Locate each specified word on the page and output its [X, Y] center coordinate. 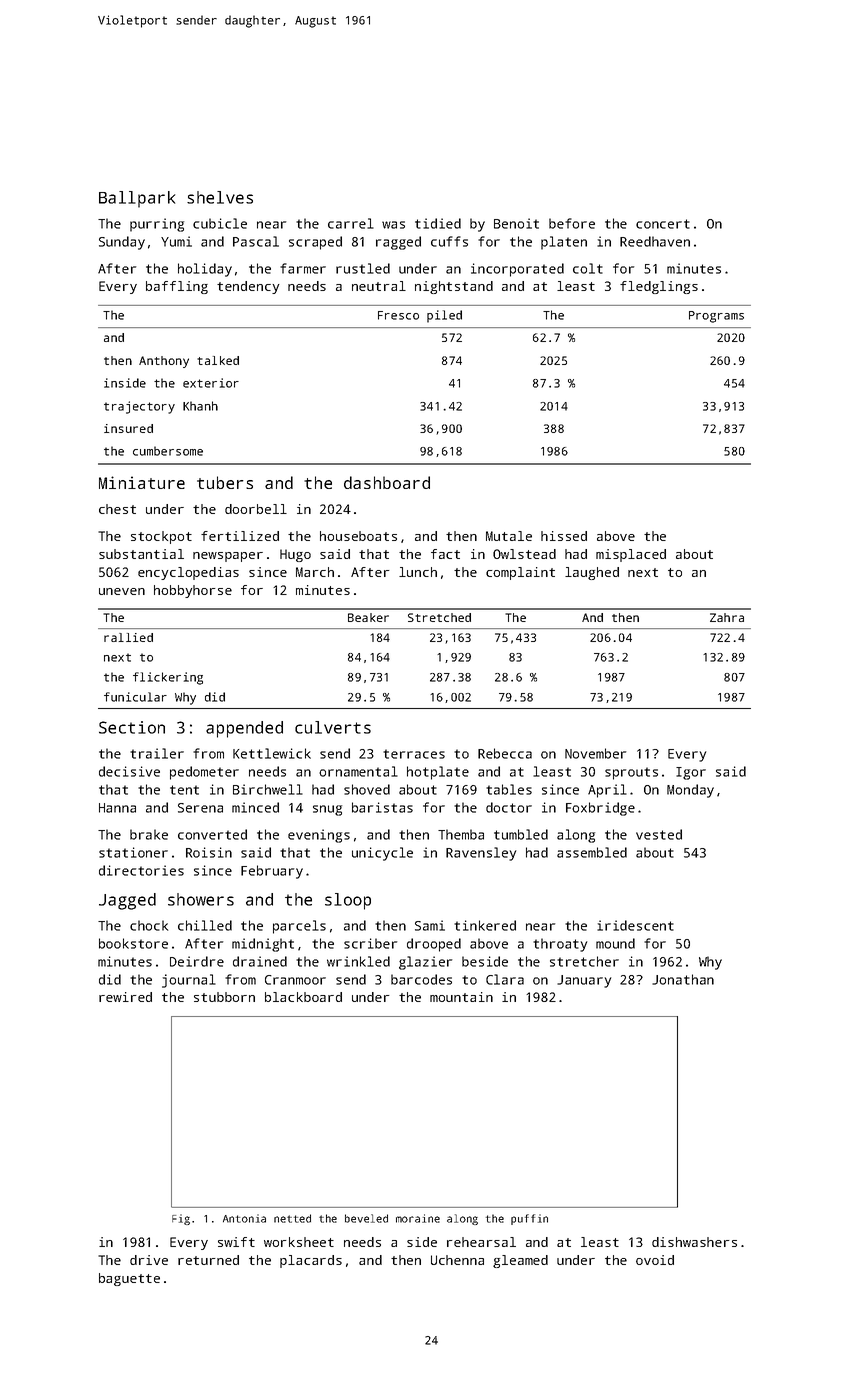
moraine [418, 1218]
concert [663, 224]
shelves [220, 197]
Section [132, 727]
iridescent [635, 925]
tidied [438, 223]
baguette [129, 1279]
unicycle [382, 854]
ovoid [655, 1260]
